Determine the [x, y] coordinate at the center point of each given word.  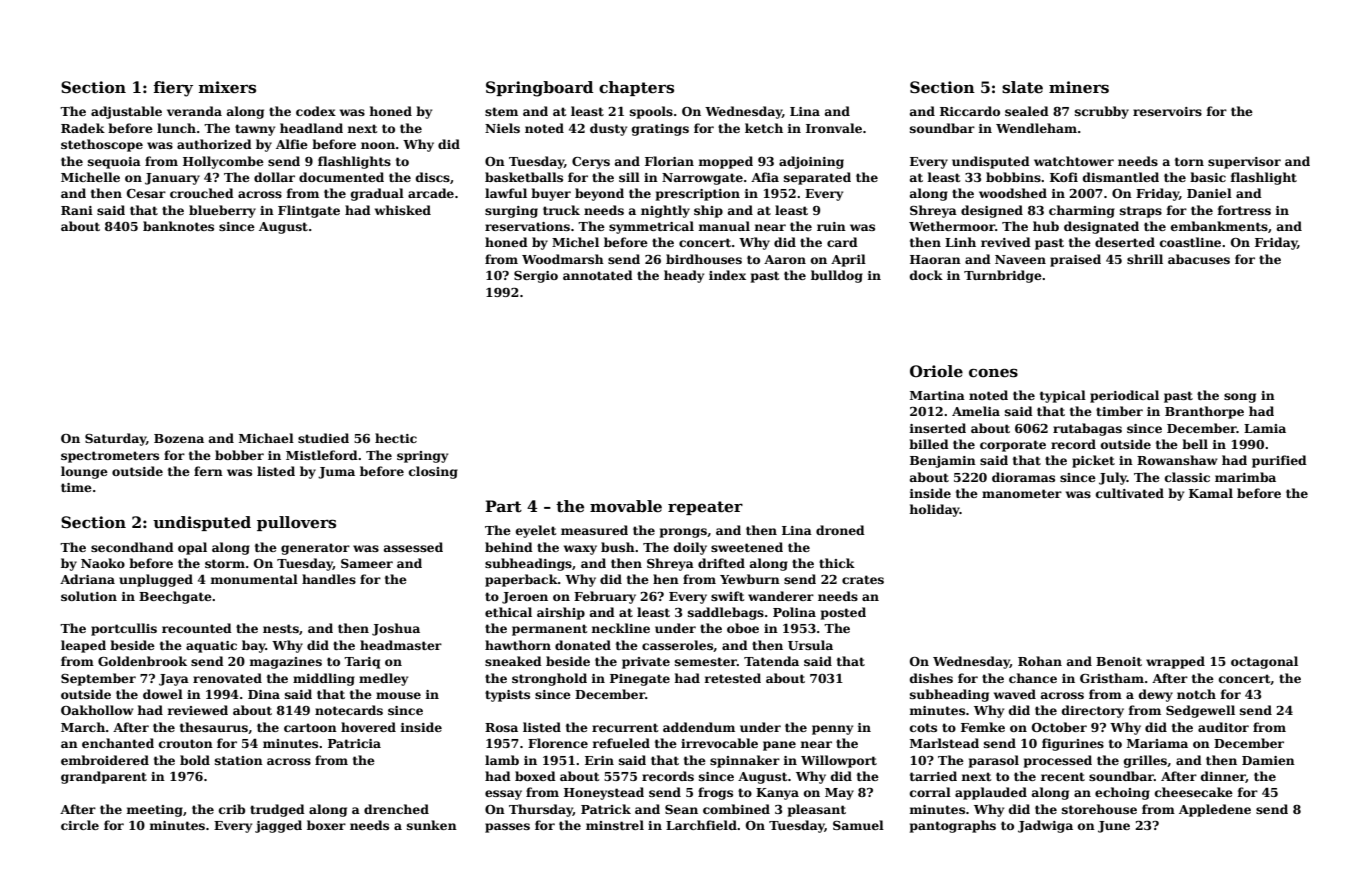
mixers [227, 87]
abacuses [1199, 259]
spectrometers [110, 457]
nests [281, 628]
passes [507, 828]
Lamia [1265, 428]
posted [843, 613]
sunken [432, 825]
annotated [598, 275]
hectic [396, 438]
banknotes [178, 226]
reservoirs [1167, 111]
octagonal [1264, 662]
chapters [636, 88]
